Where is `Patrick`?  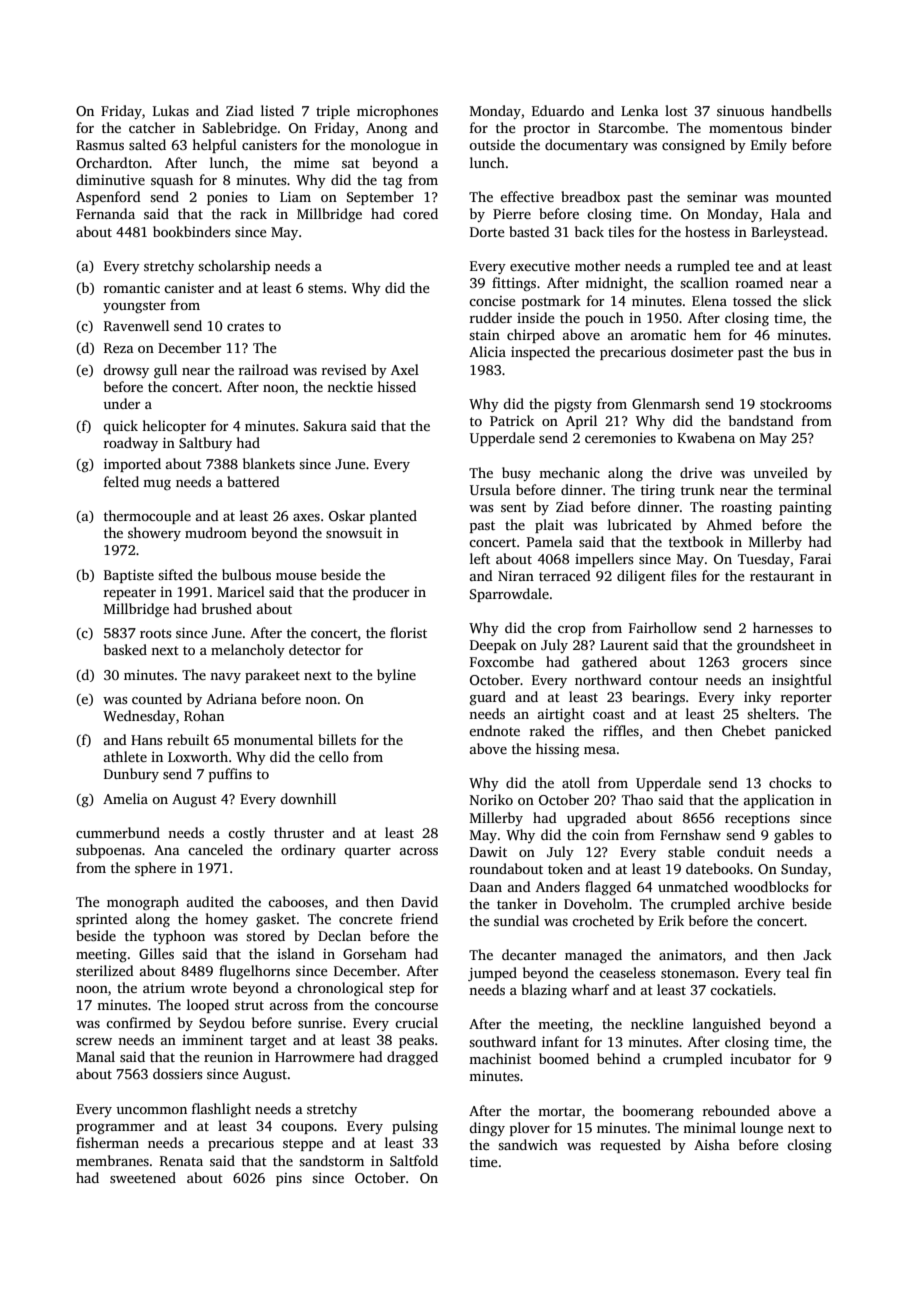
Patrick is located at coordinates (512, 420).
